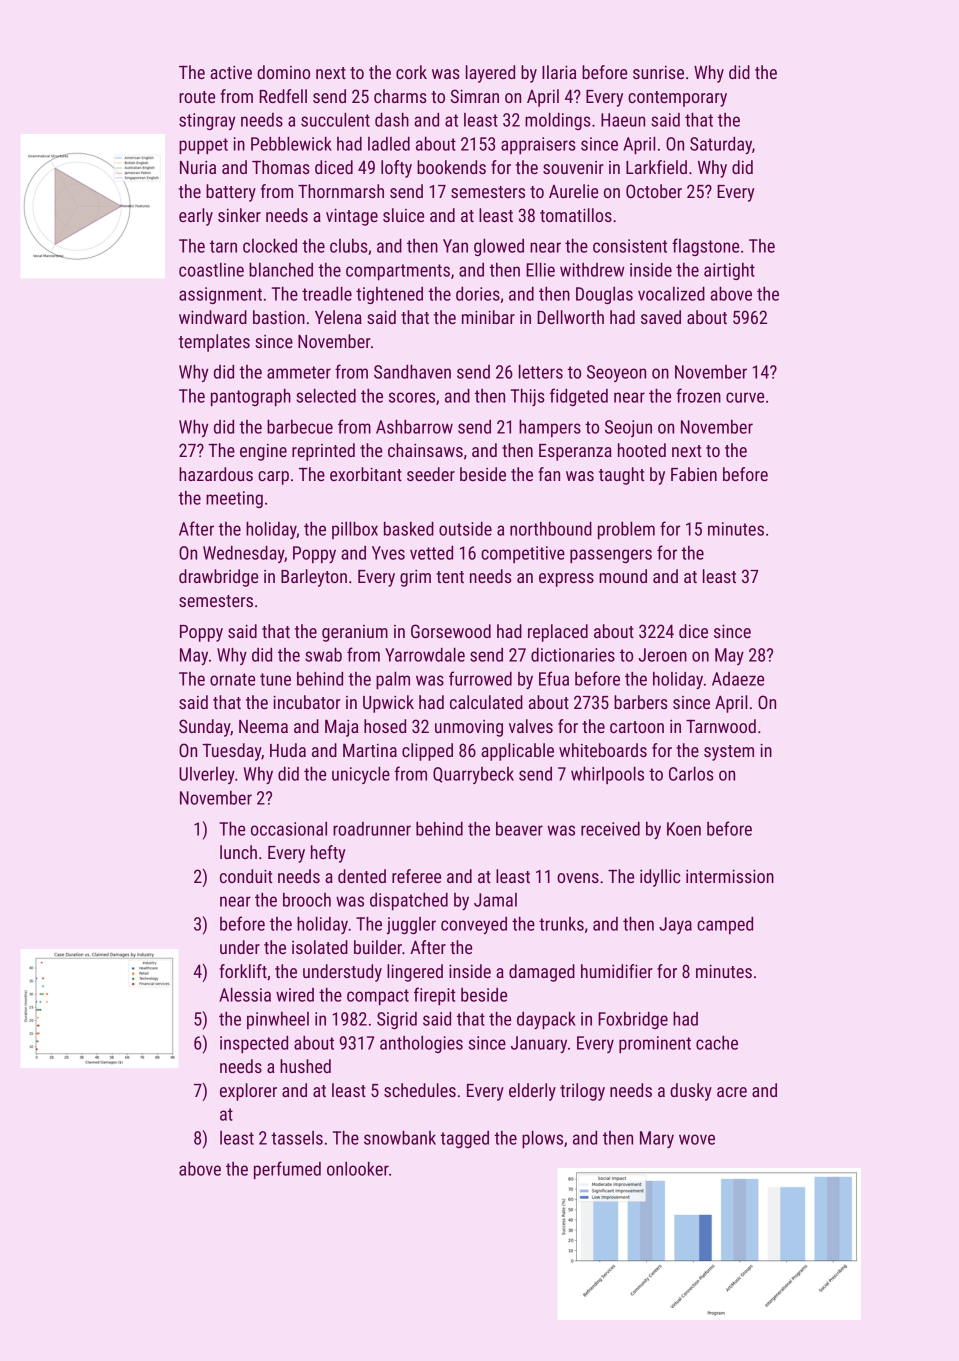 This document has height=1361, width=959. I want to click on perfumed, so click(287, 1170).
